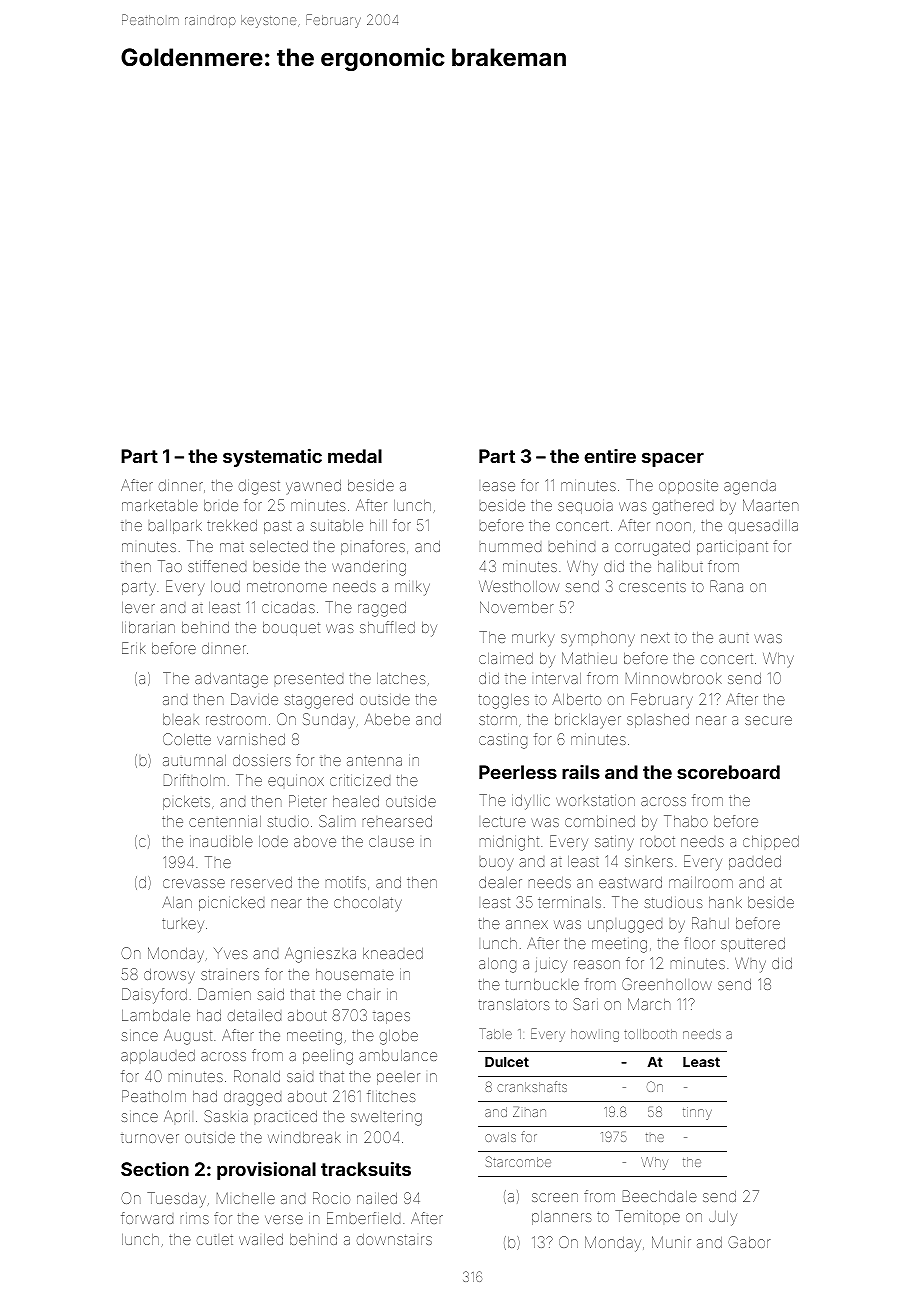  What do you see at coordinates (279, 546) in the image?
I see `selected` at bounding box center [279, 546].
